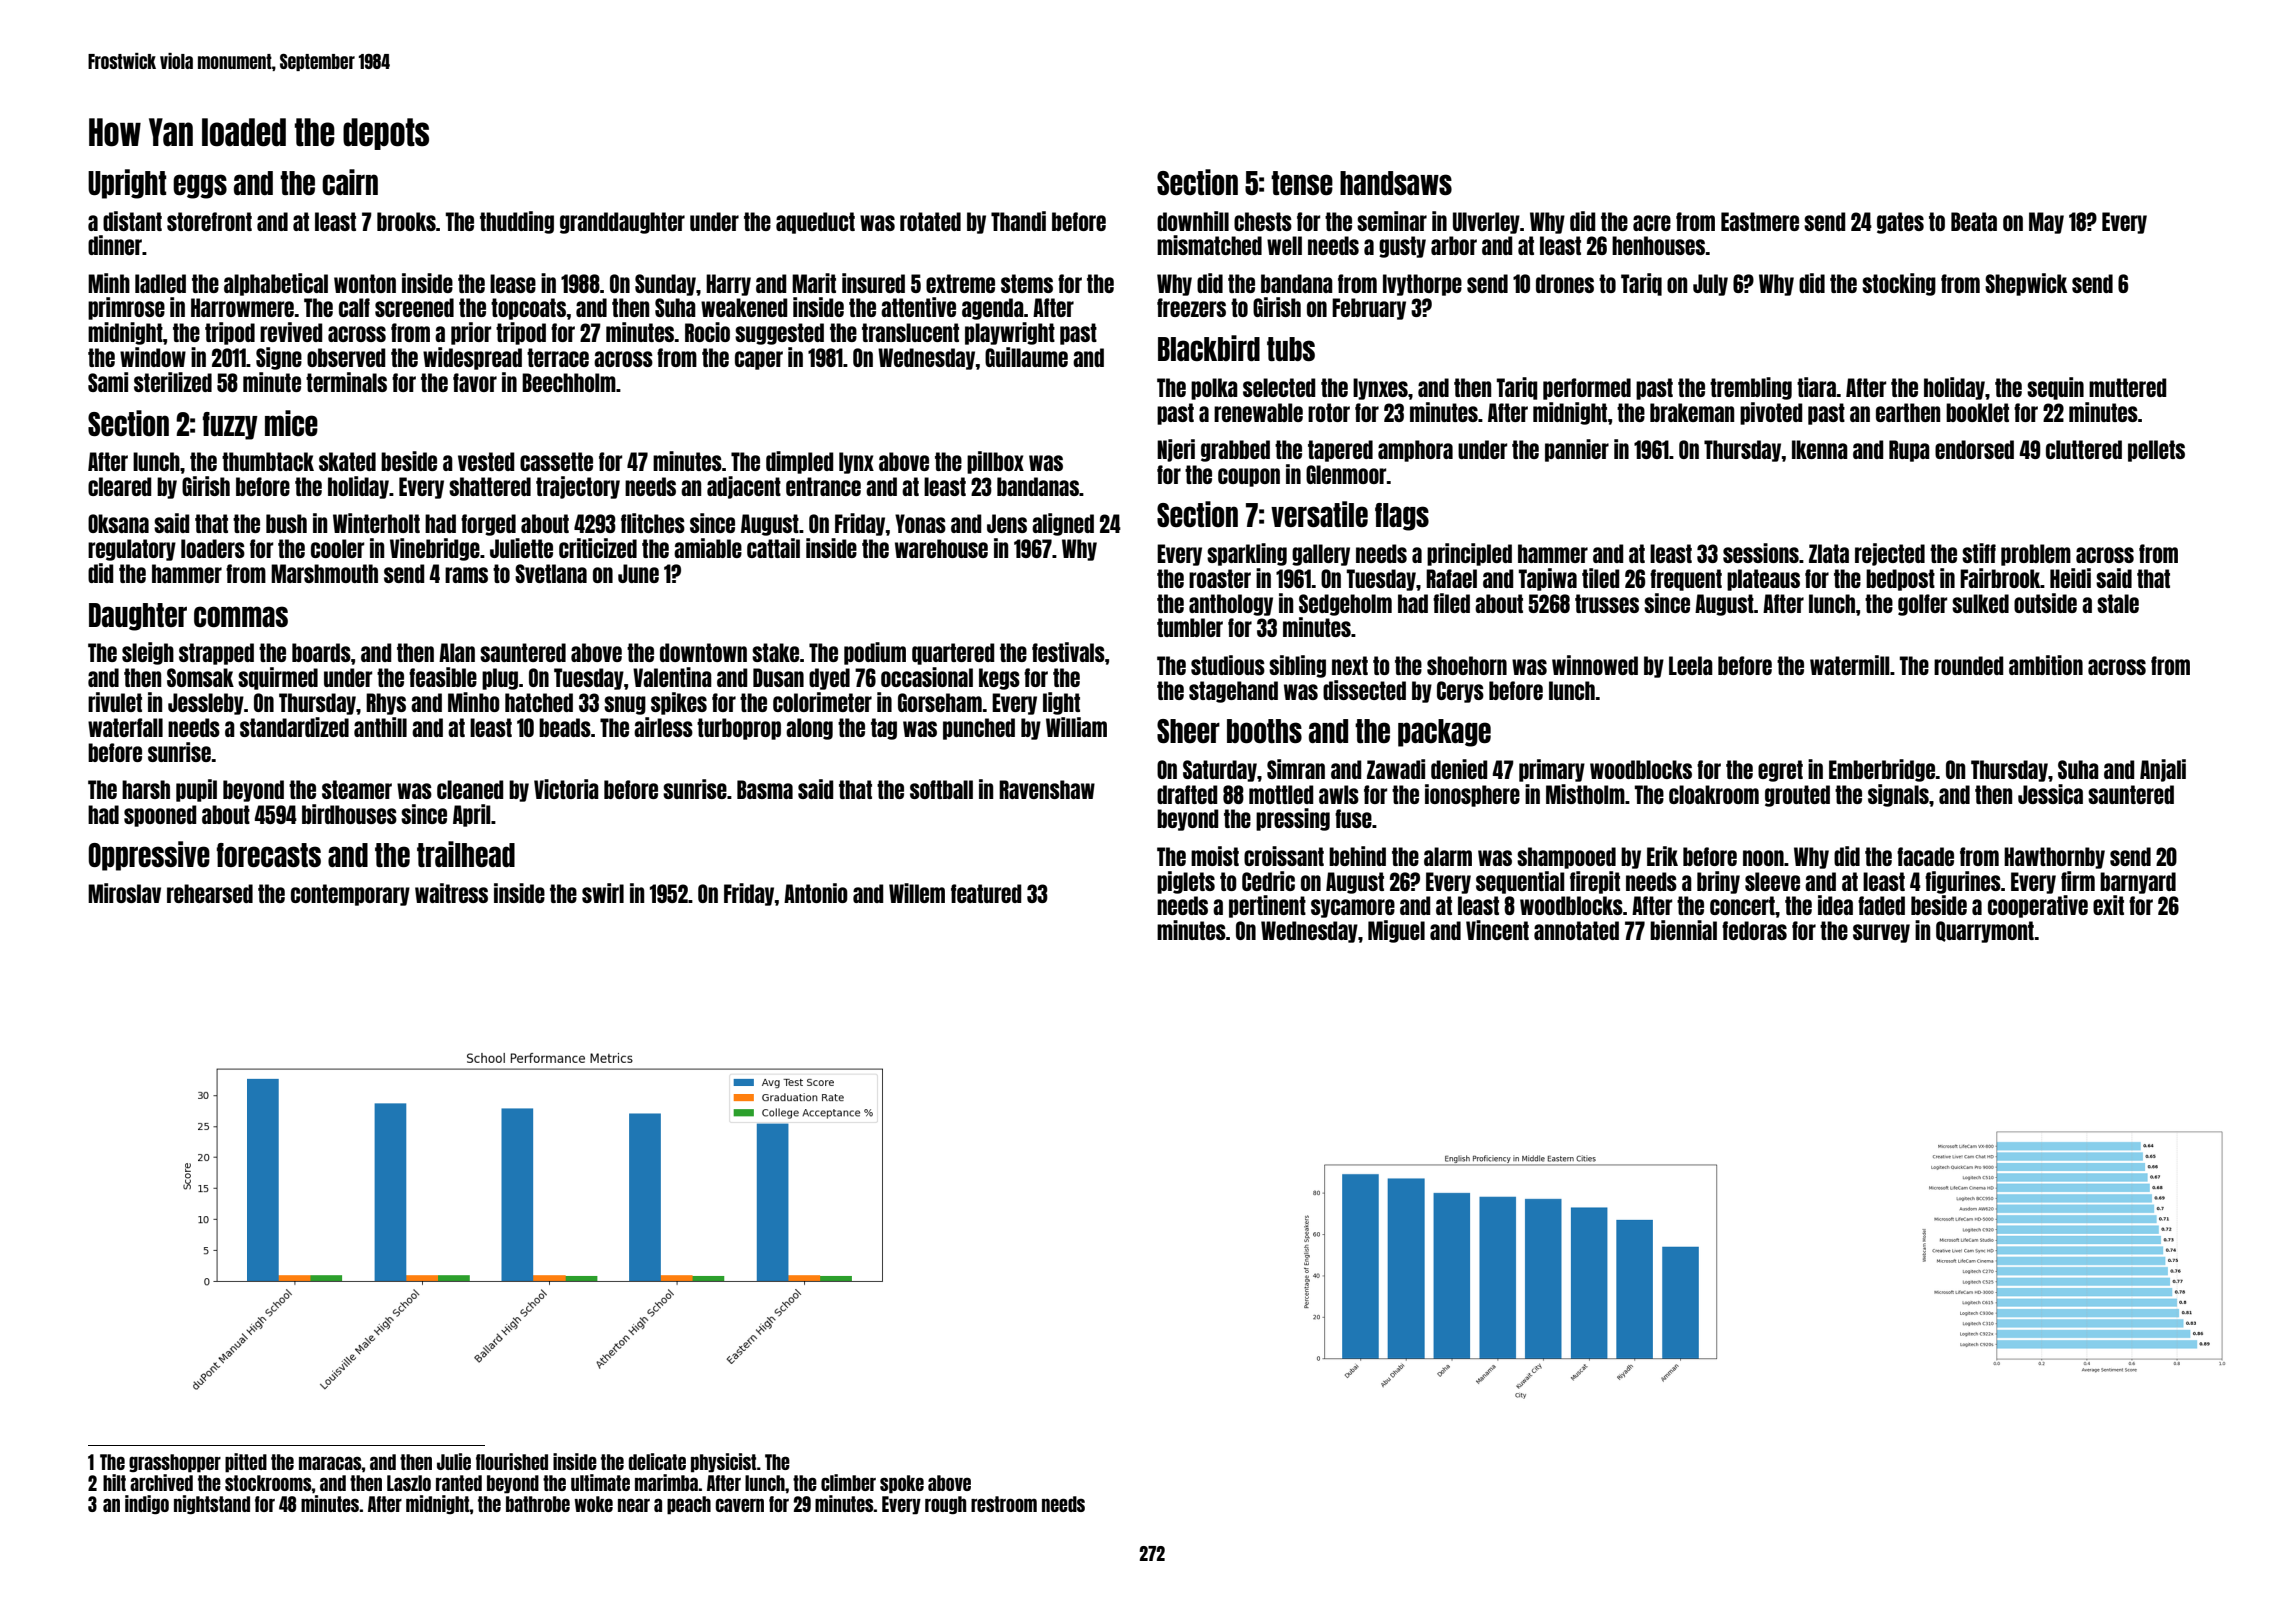 Image resolution: width=2279 pixels, height=1611 pixels. What do you see at coordinates (1302, 183) in the document?
I see `tense` at bounding box center [1302, 183].
